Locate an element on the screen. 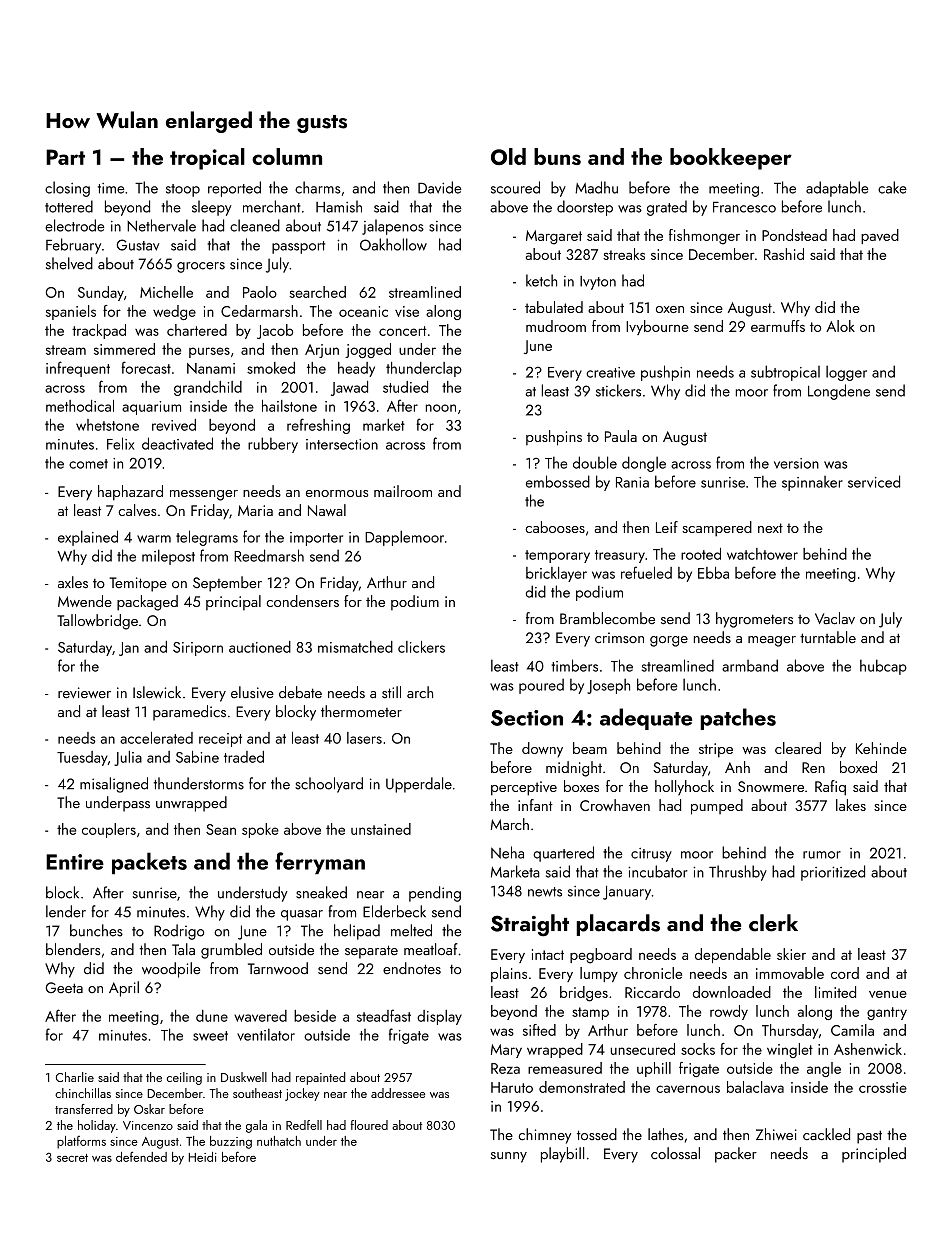 This screenshot has width=952, height=1233. pending is located at coordinates (435, 894).
